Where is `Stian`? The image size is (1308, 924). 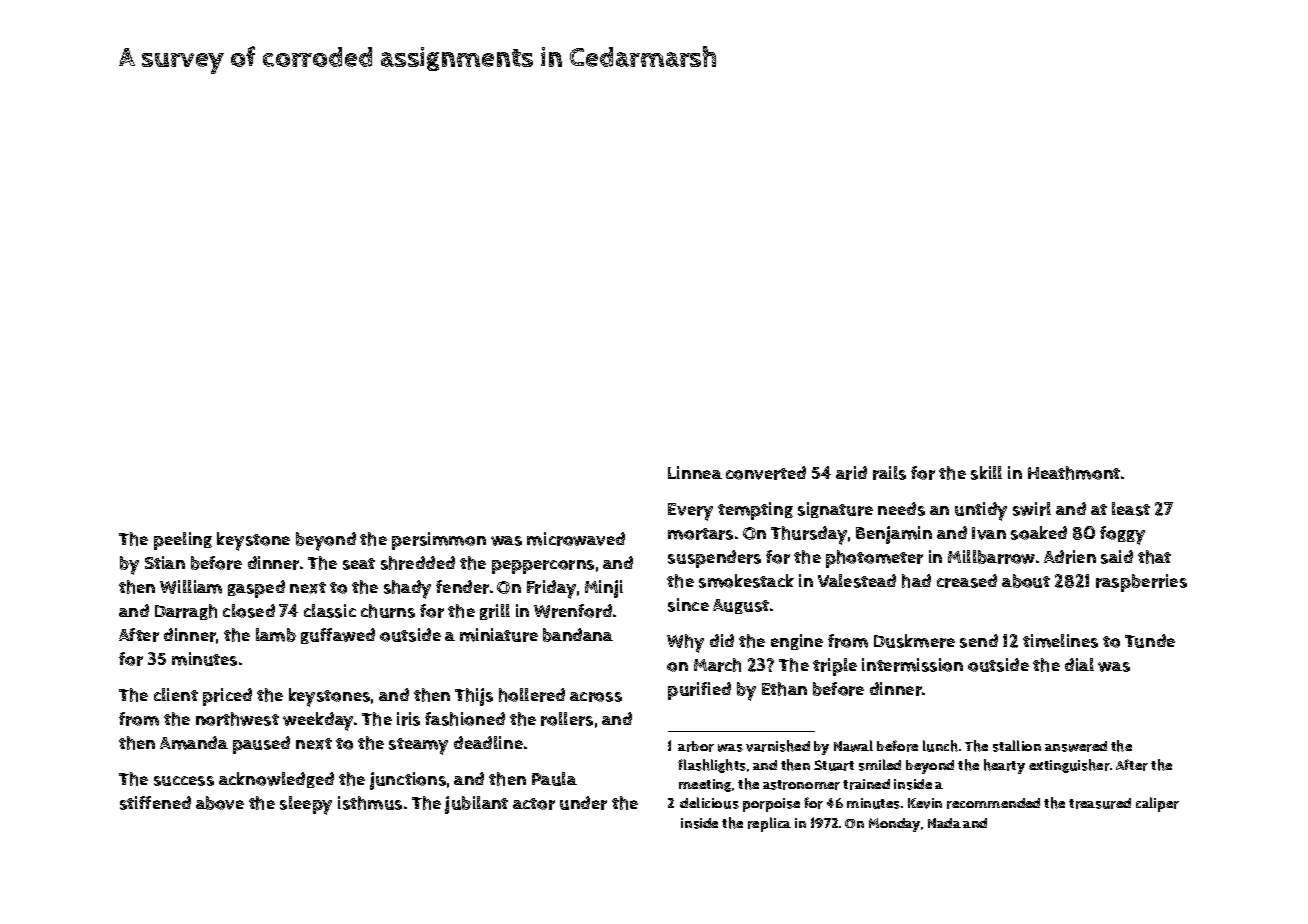 Stian is located at coordinates (165, 562).
